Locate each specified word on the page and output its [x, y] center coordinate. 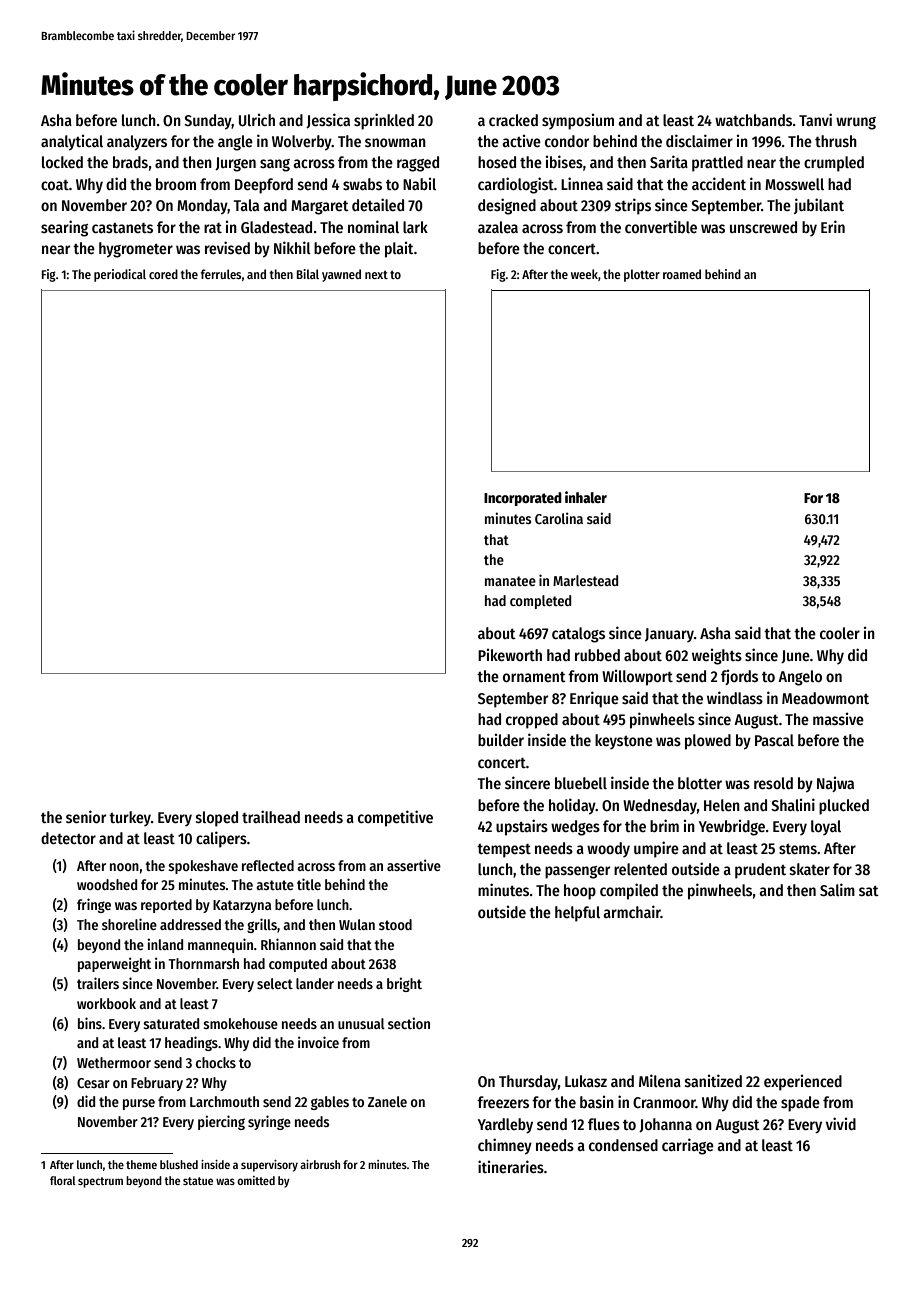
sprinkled [384, 121]
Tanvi [815, 119]
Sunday [208, 122]
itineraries [511, 1167]
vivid [841, 1123]
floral [63, 1180]
